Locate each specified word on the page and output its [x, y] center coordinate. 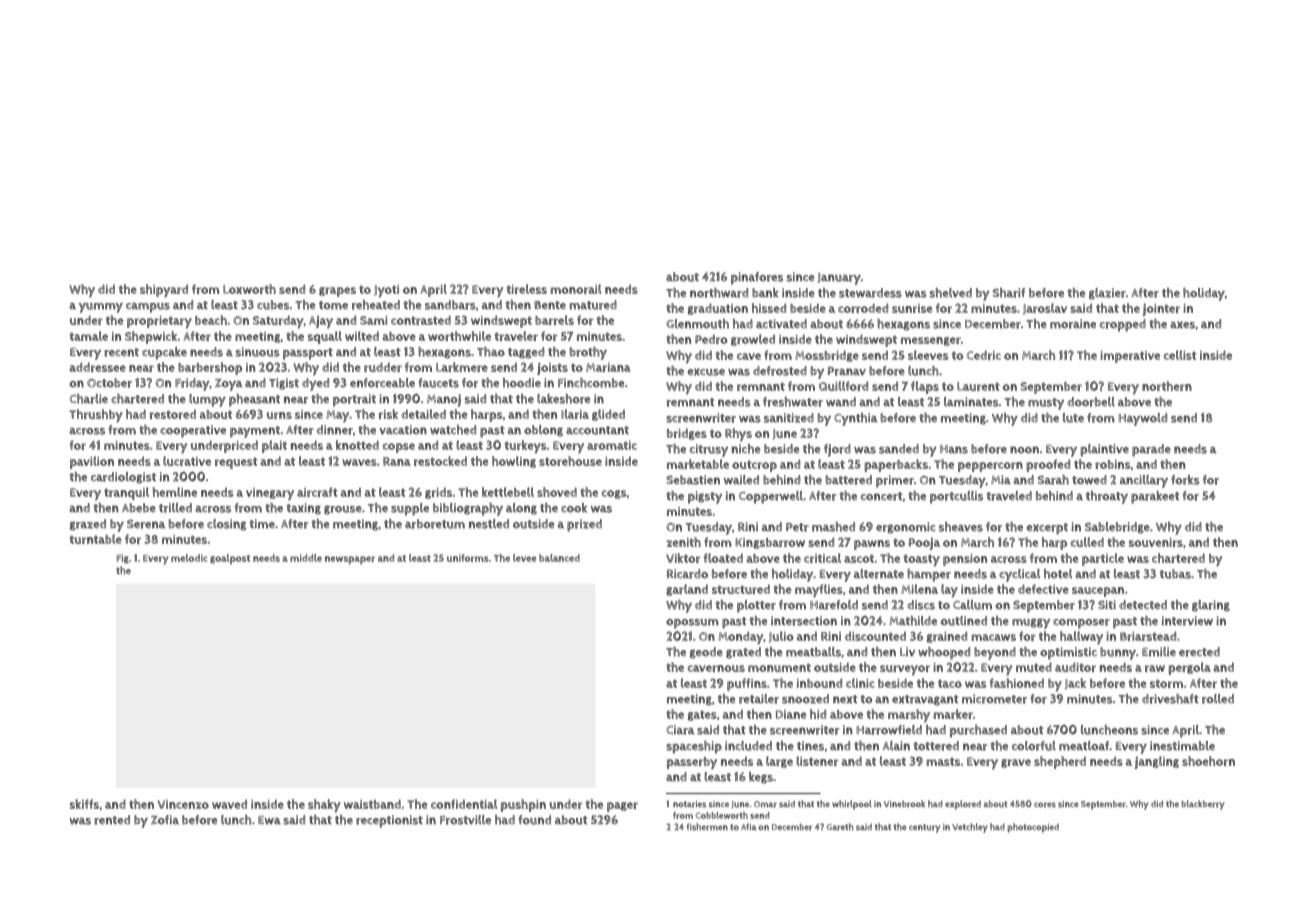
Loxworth [249, 289]
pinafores [757, 278]
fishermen [707, 827]
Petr [797, 527]
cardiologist [123, 478]
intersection [804, 621]
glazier [1107, 294]
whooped [944, 653]
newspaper [350, 560]
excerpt [1047, 529]
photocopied [1033, 828]
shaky [324, 806]
